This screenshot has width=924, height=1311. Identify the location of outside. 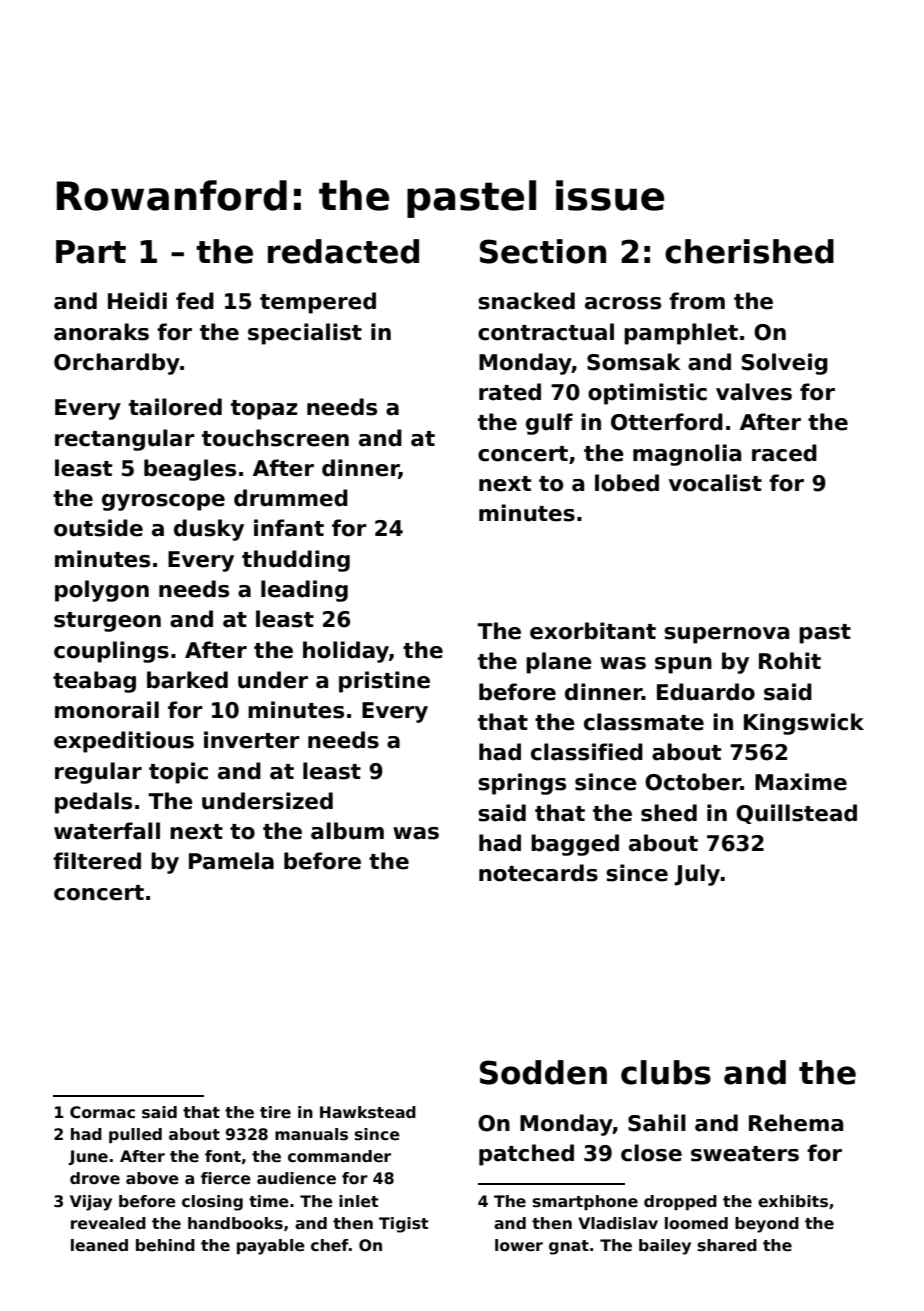
(98, 528).
